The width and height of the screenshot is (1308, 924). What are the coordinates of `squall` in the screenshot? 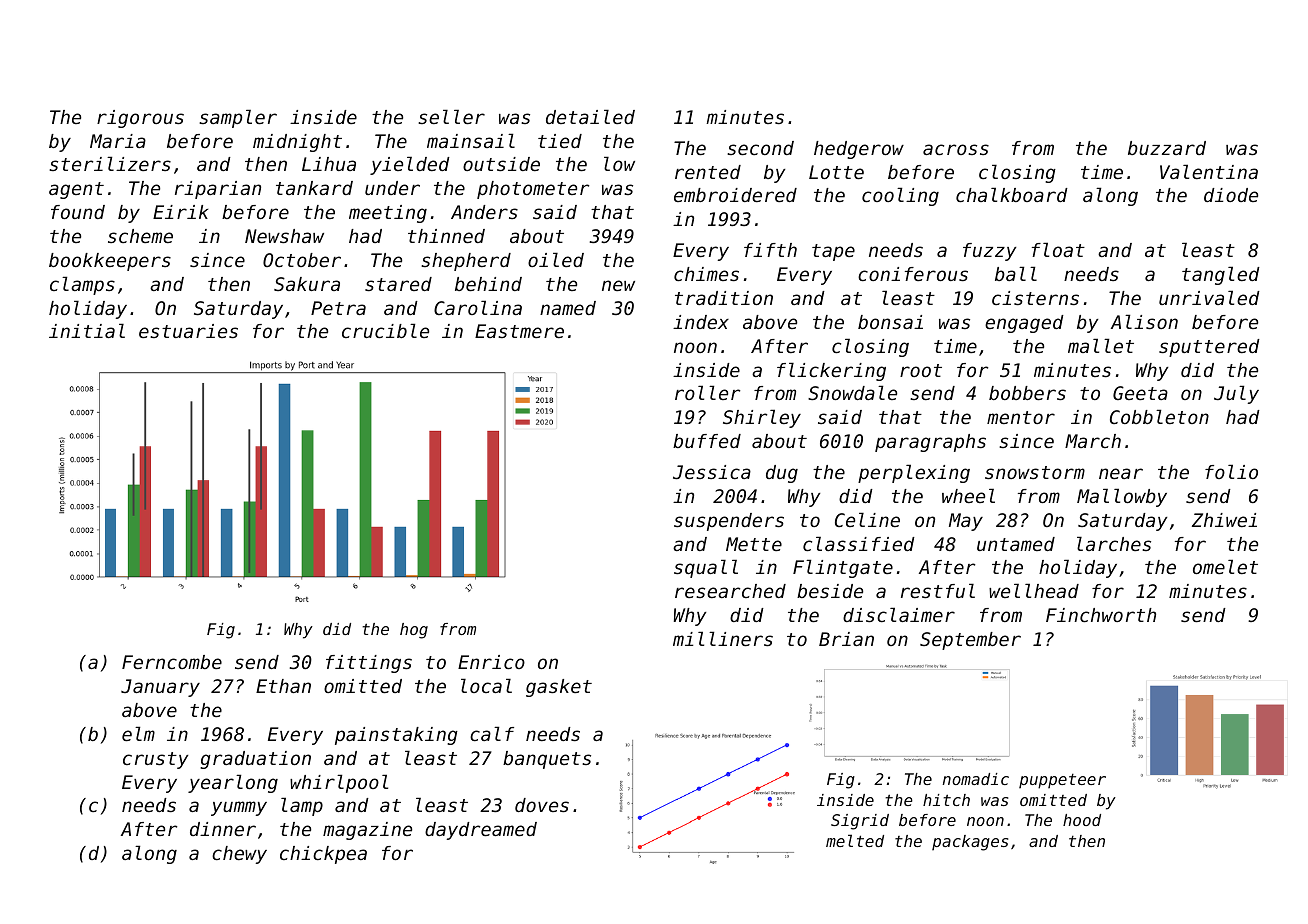 It's located at (706, 568).
